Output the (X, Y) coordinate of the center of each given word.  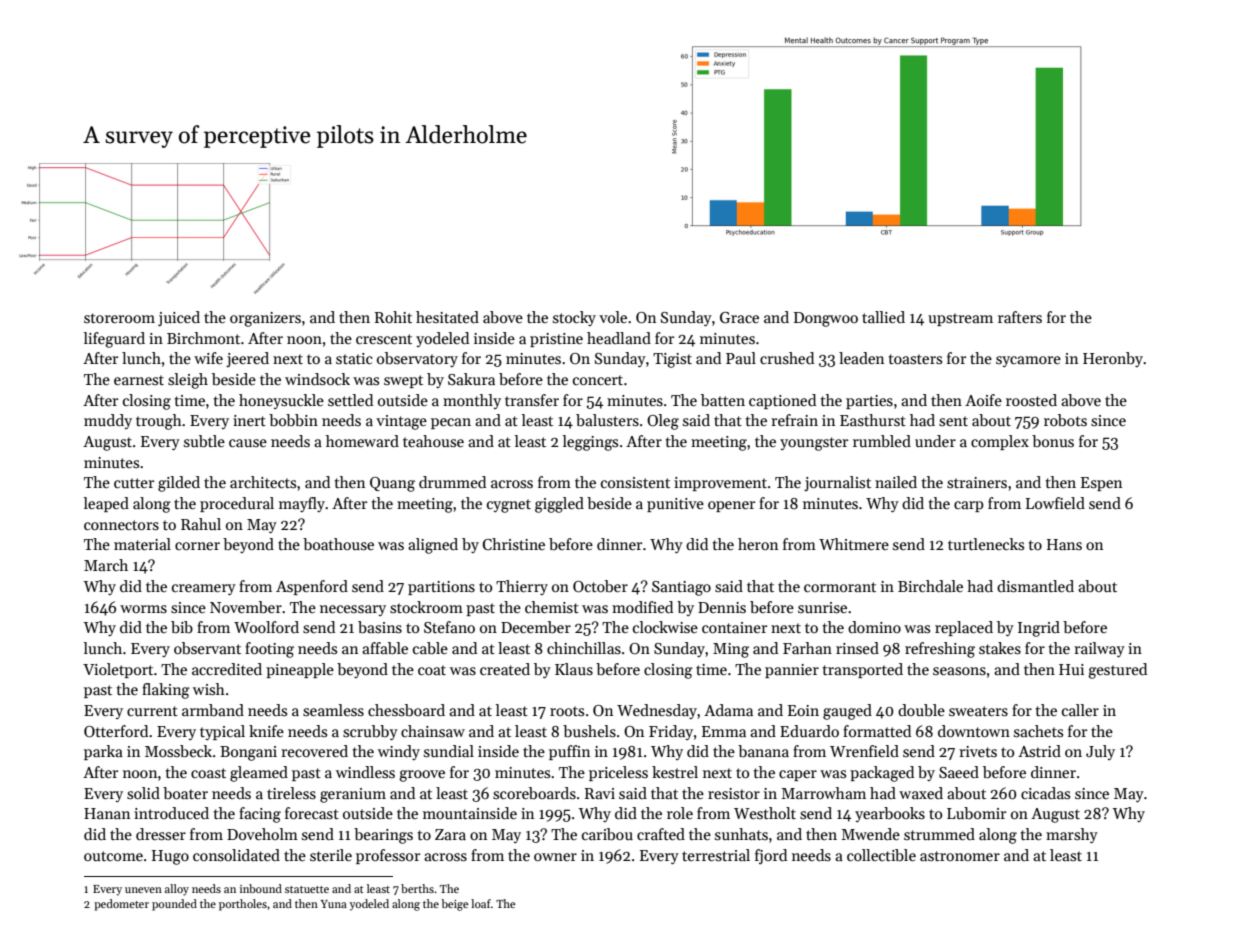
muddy (108, 421)
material (142, 544)
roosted (1031, 400)
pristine (556, 340)
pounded (174, 905)
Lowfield (1055, 503)
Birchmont (203, 338)
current (152, 711)
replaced (964, 628)
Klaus (574, 669)
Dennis (722, 607)
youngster (814, 444)
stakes (1000, 648)
